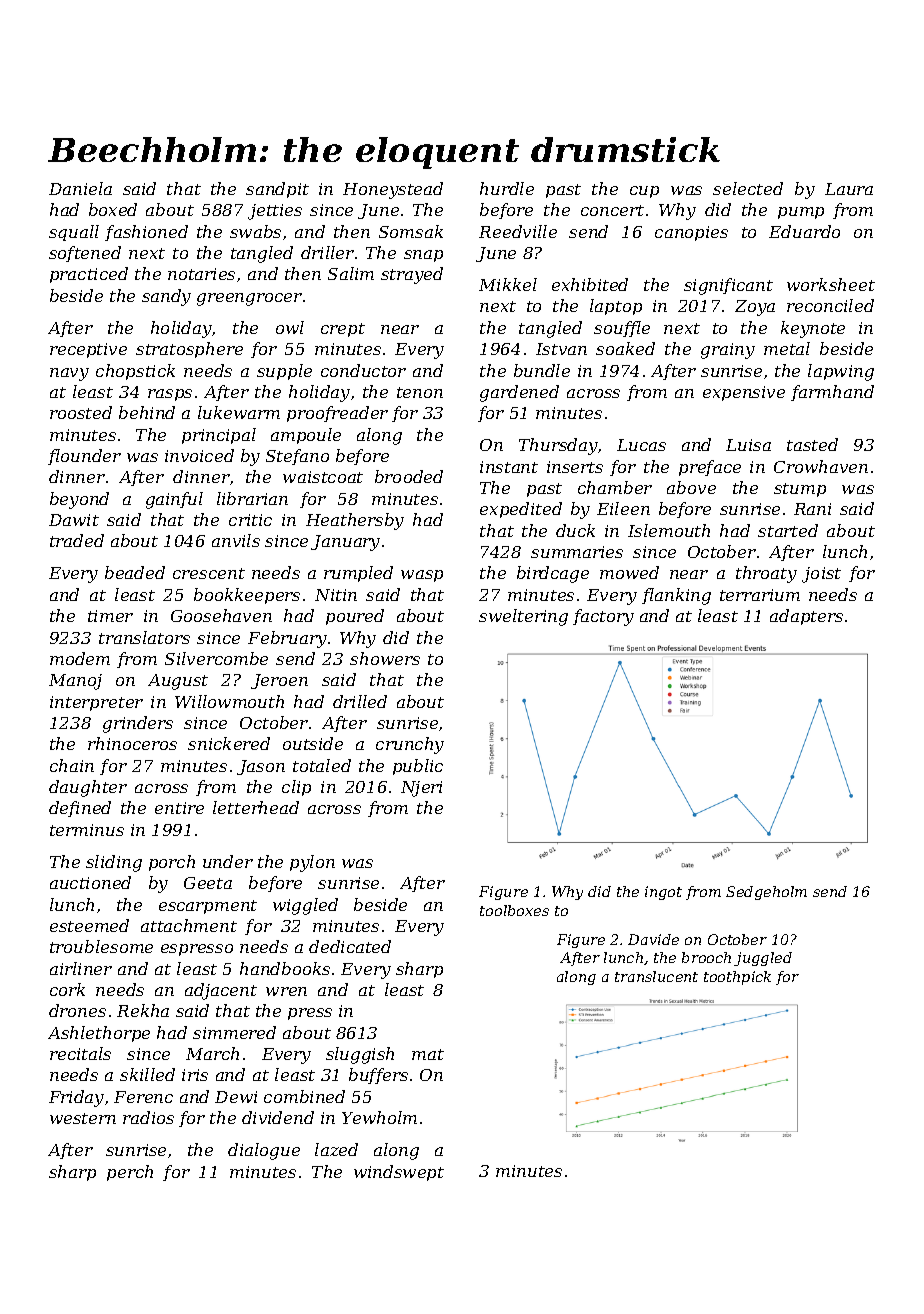  I want to click on souffle, so click(622, 329).
